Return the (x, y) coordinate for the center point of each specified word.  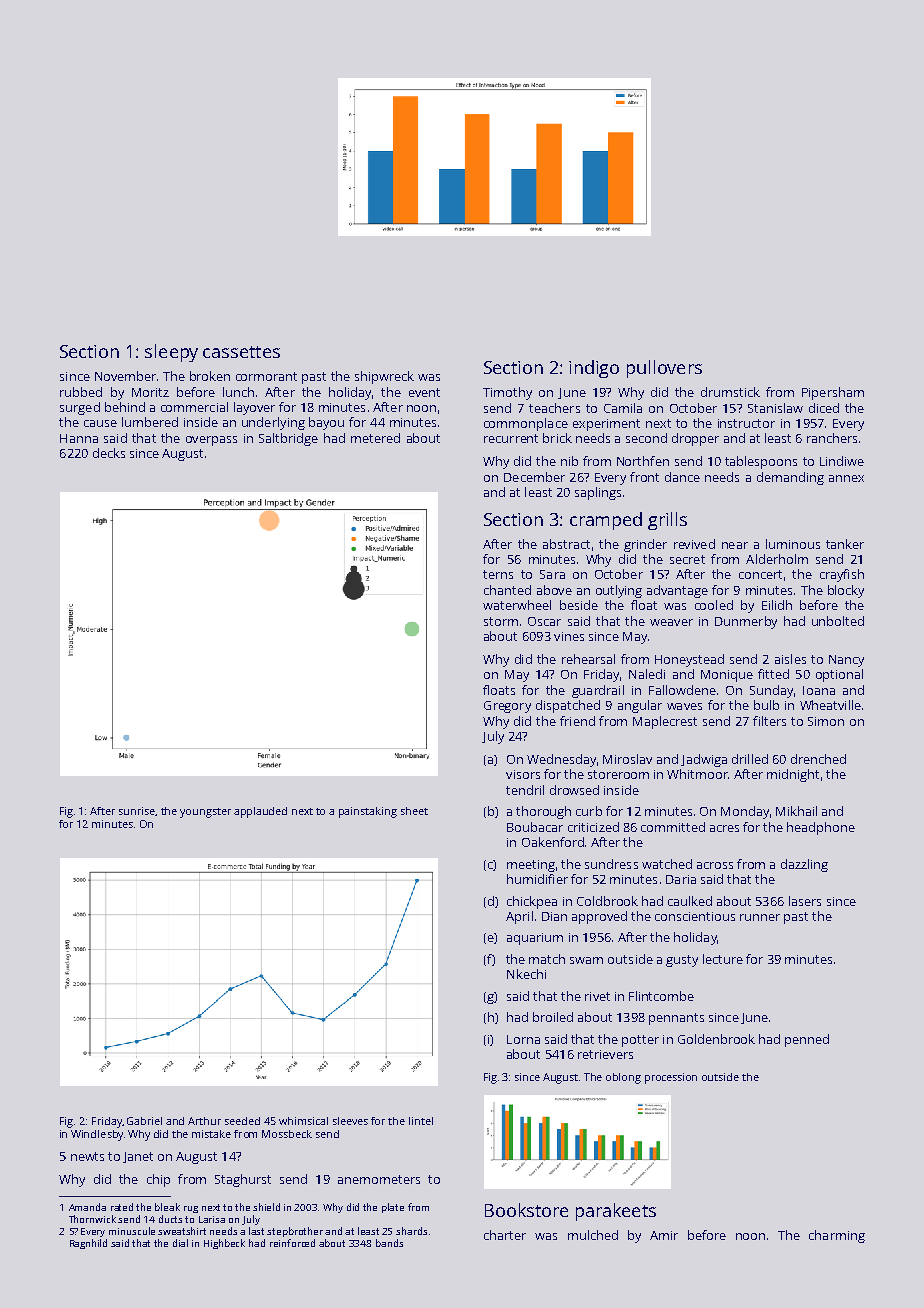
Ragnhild (88, 1244)
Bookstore (526, 1210)
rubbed (81, 392)
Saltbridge (288, 439)
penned (807, 1040)
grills (667, 521)
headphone (821, 828)
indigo (594, 369)
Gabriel (144, 1121)
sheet (414, 811)
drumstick (730, 392)
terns (498, 574)
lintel (421, 1121)
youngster (205, 813)
